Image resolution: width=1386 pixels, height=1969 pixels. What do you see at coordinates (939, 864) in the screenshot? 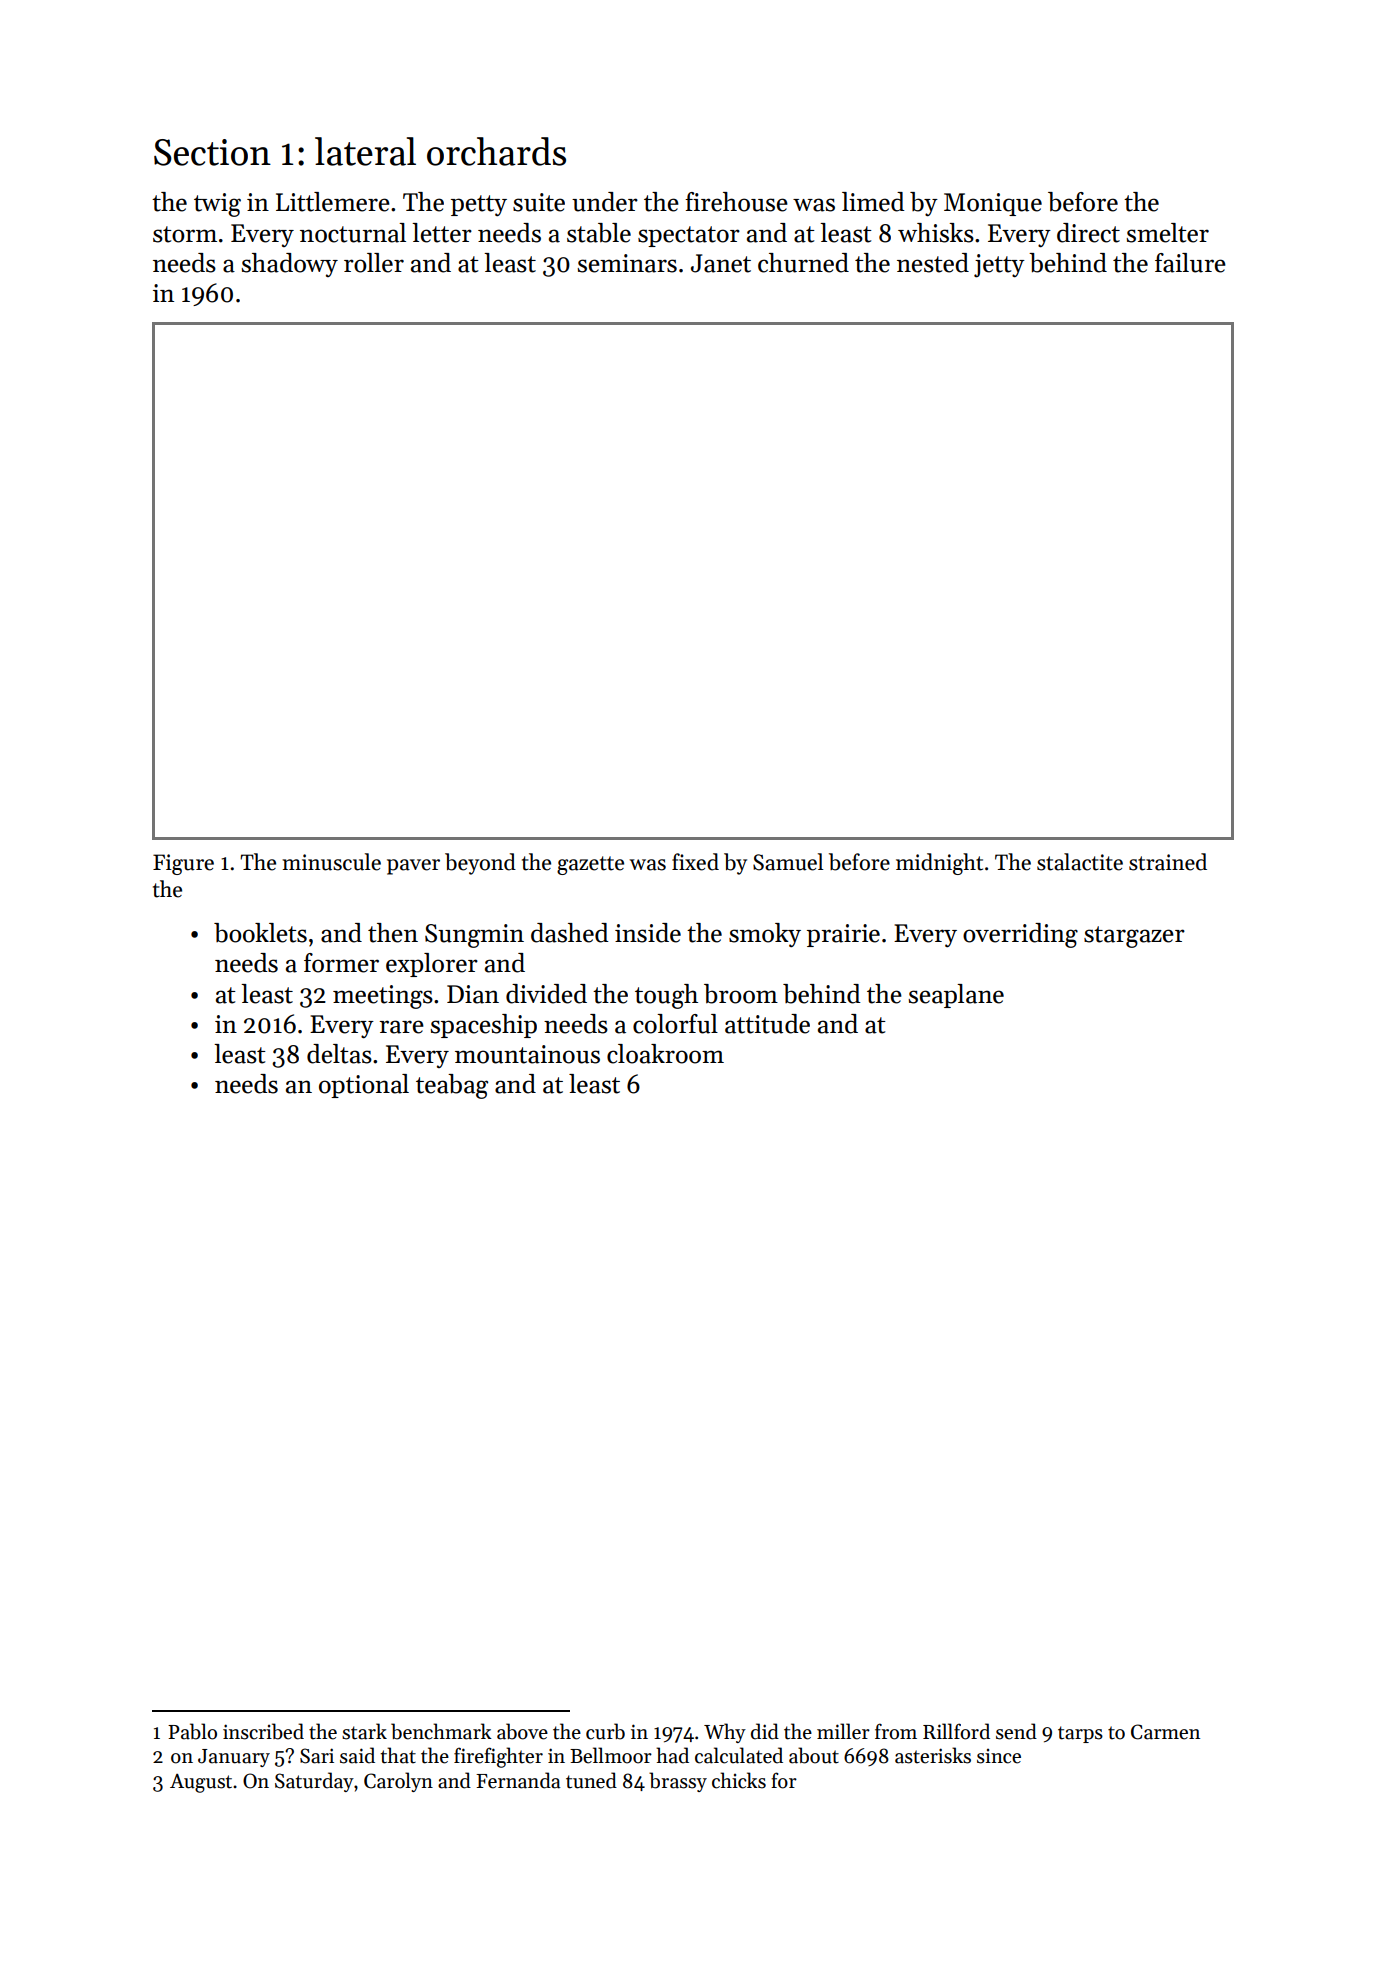
I see `midnight` at bounding box center [939, 864].
